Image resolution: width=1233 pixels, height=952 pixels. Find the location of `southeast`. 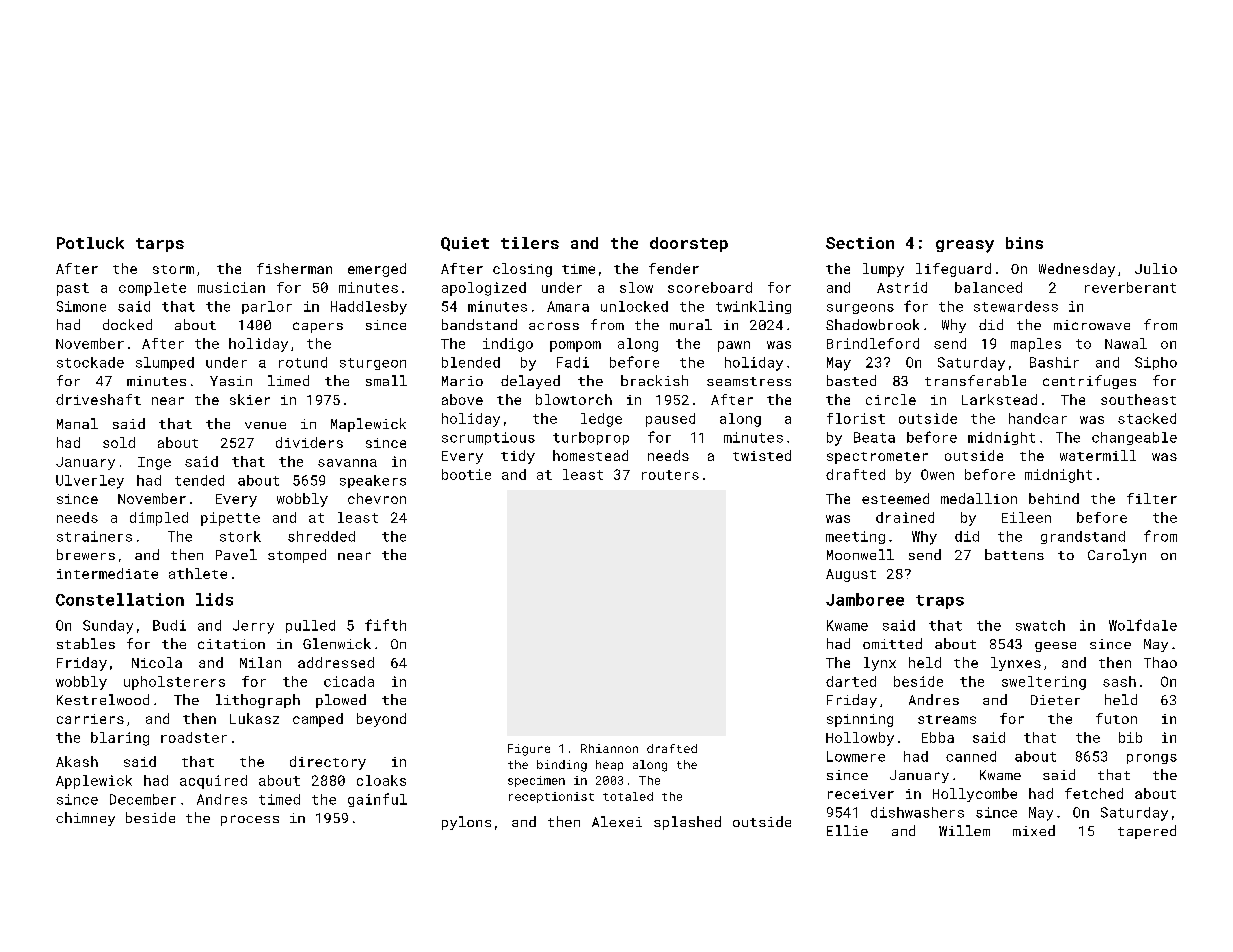

southeast is located at coordinates (1138, 399).
